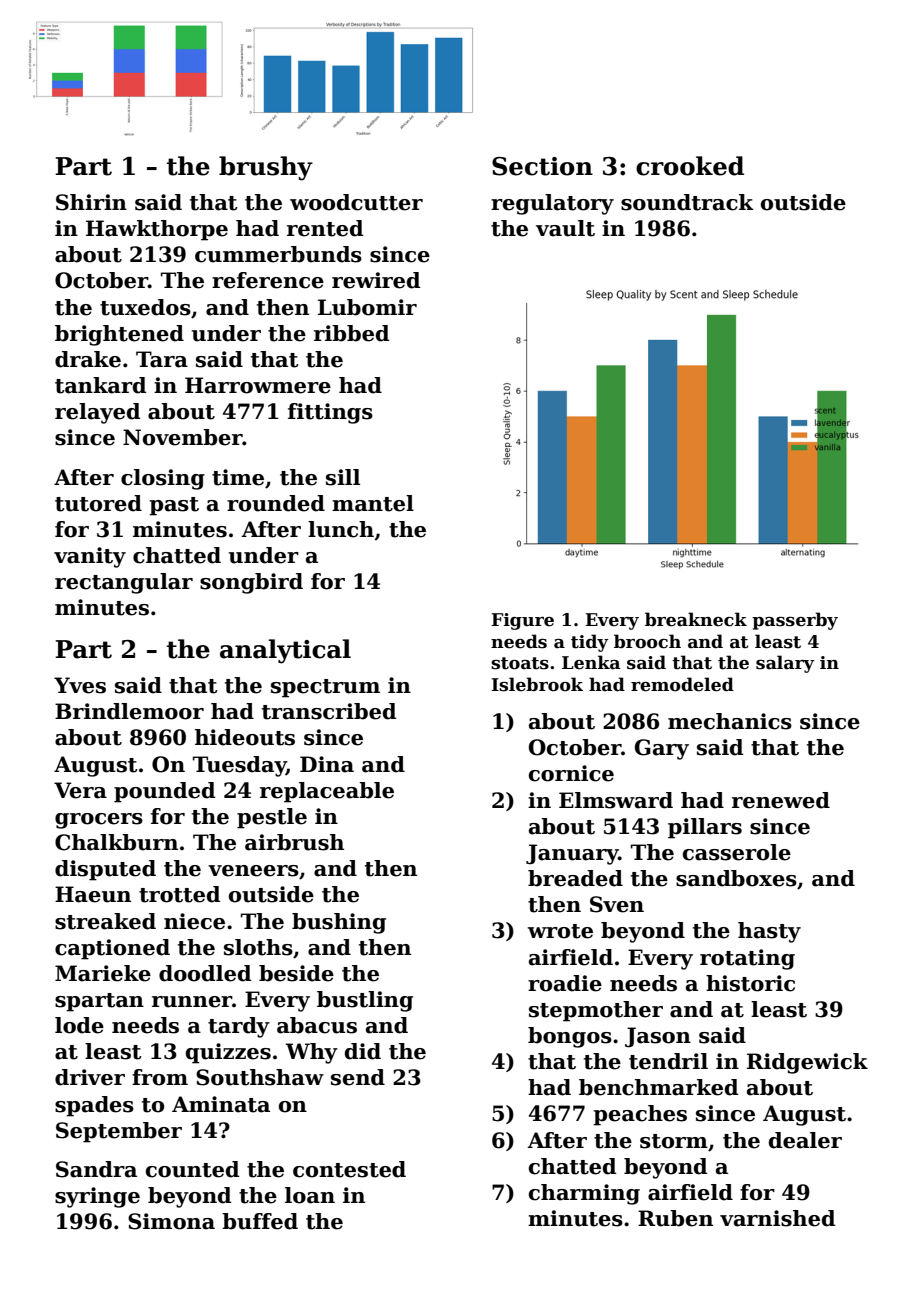 The width and height of the image is (924, 1311). What do you see at coordinates (96, 1169) in the image?
I see `Sandra` at bounding box center [96, 1169].
